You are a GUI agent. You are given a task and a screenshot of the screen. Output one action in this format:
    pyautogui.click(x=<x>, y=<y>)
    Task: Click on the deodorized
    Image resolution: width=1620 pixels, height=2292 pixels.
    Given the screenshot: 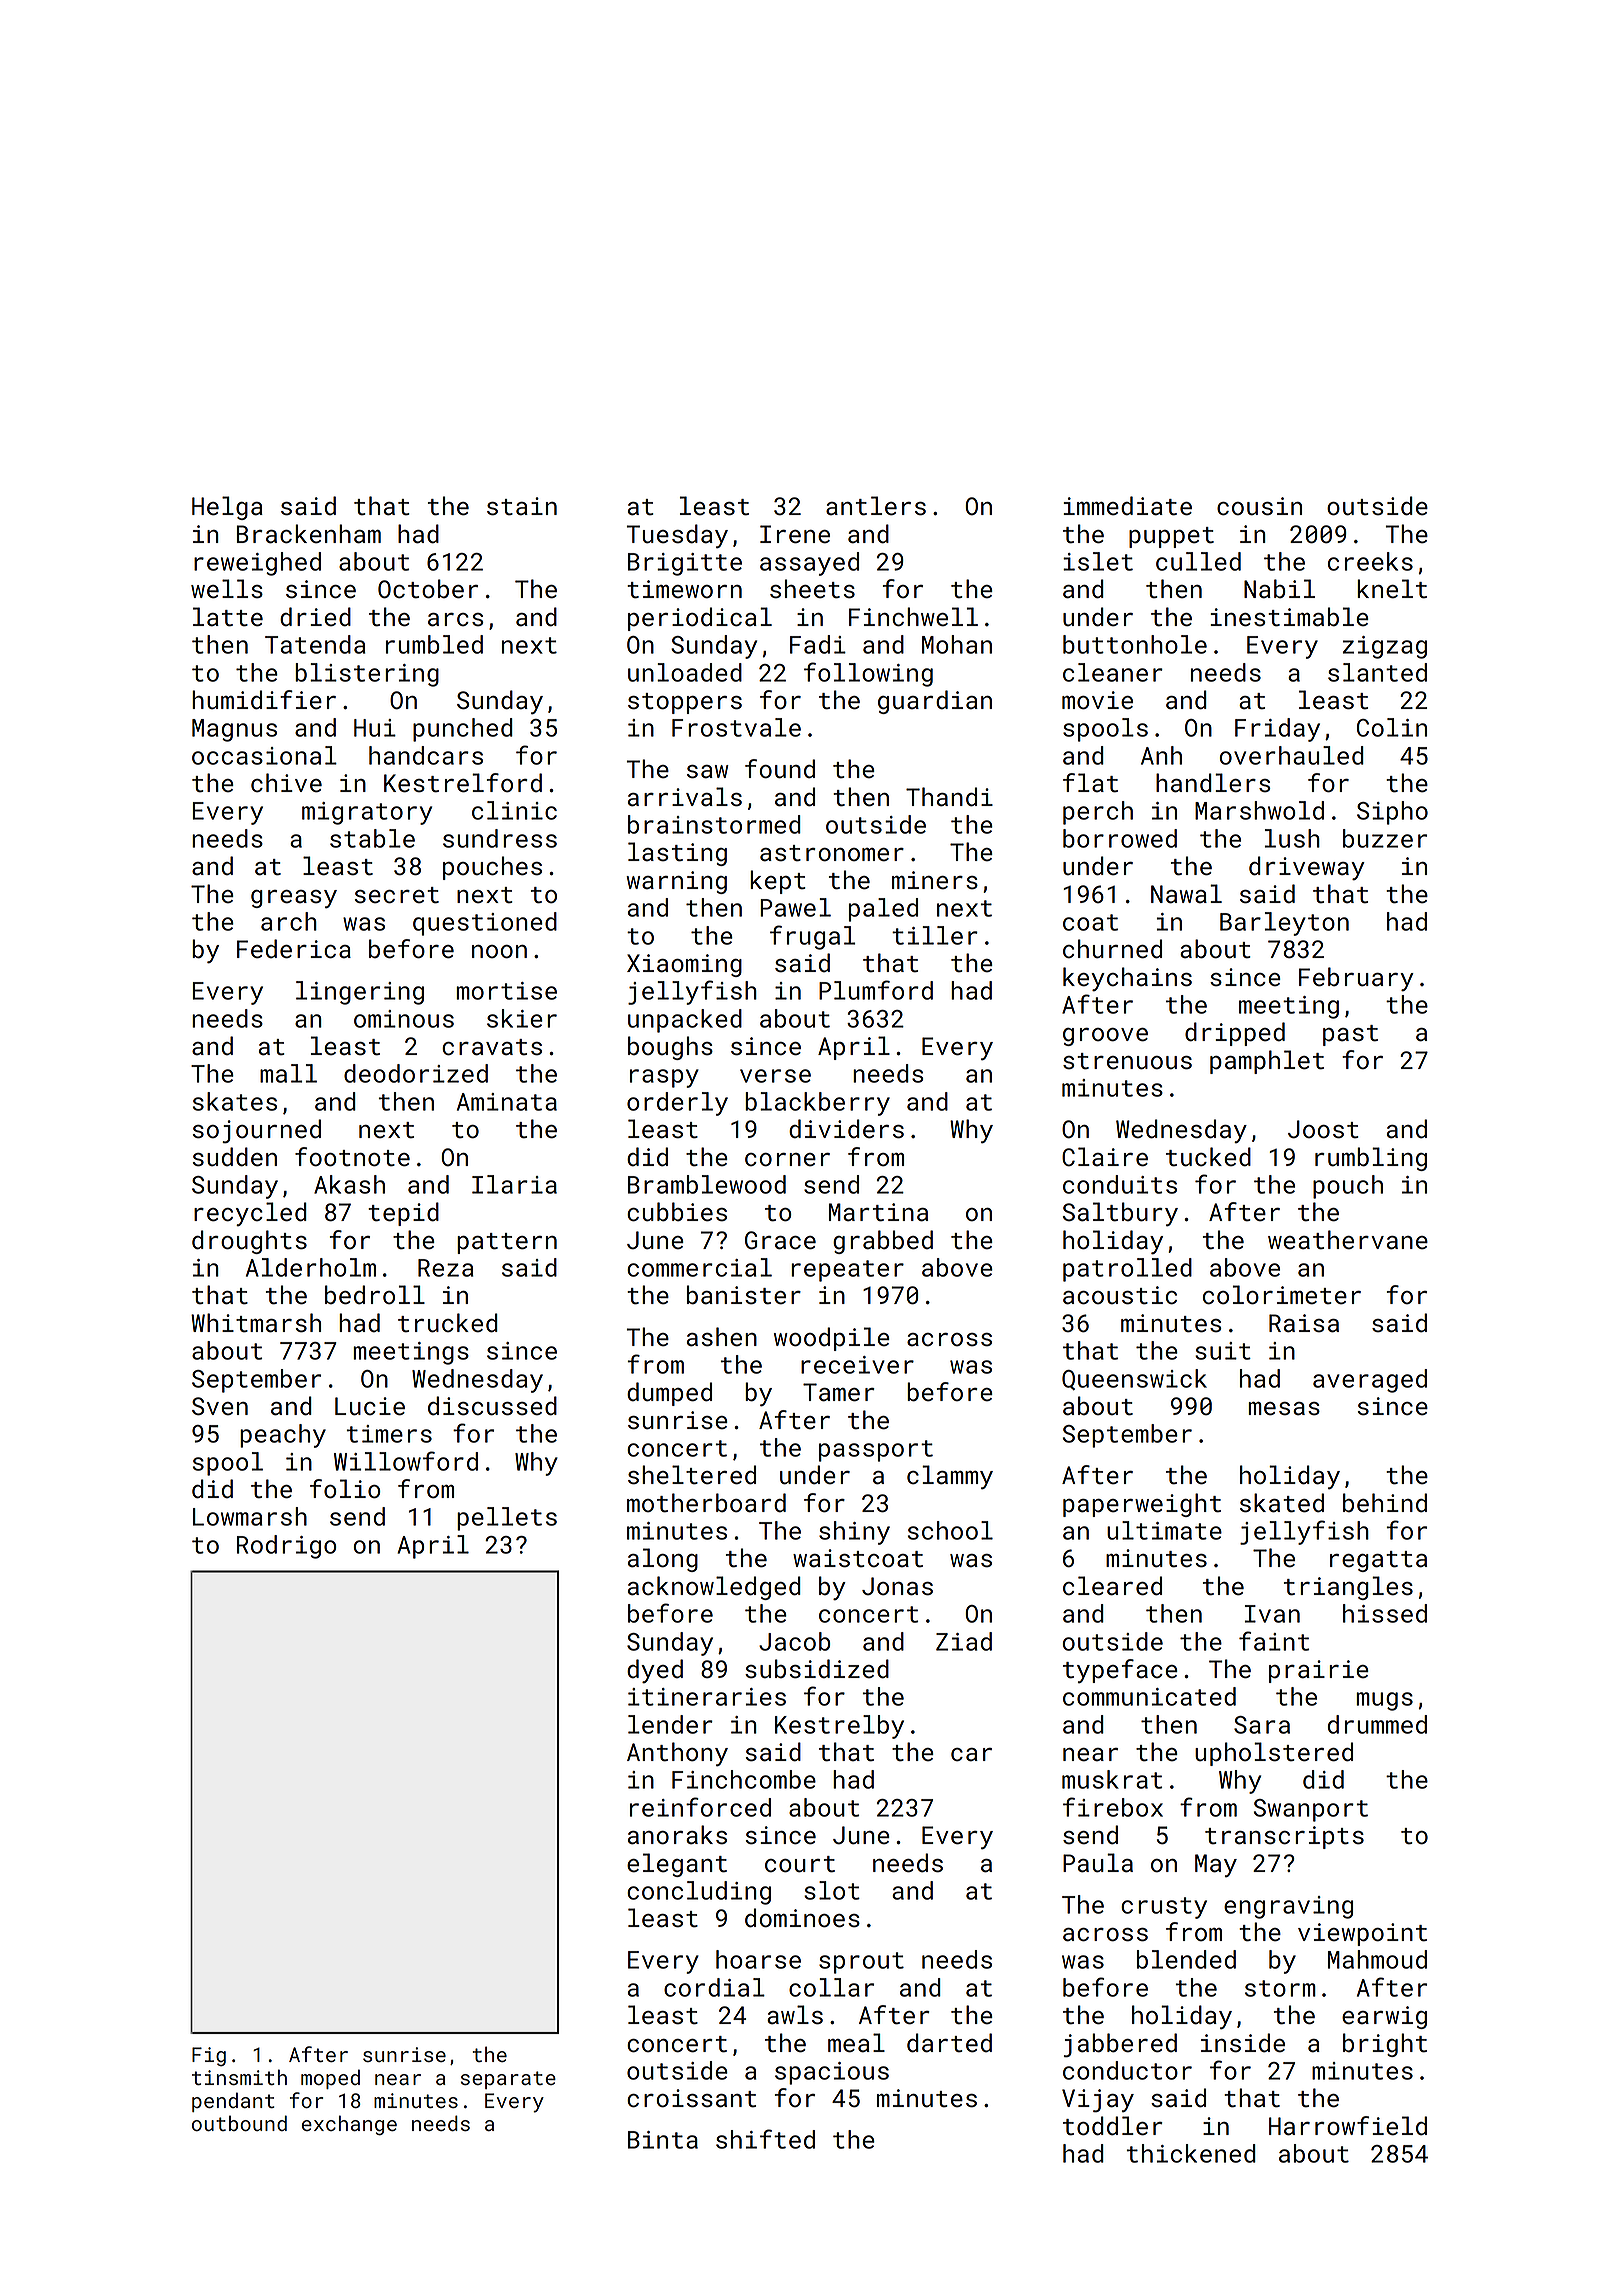 What is the action you would take?
    pyautogui.click(x=416, y=1073)
